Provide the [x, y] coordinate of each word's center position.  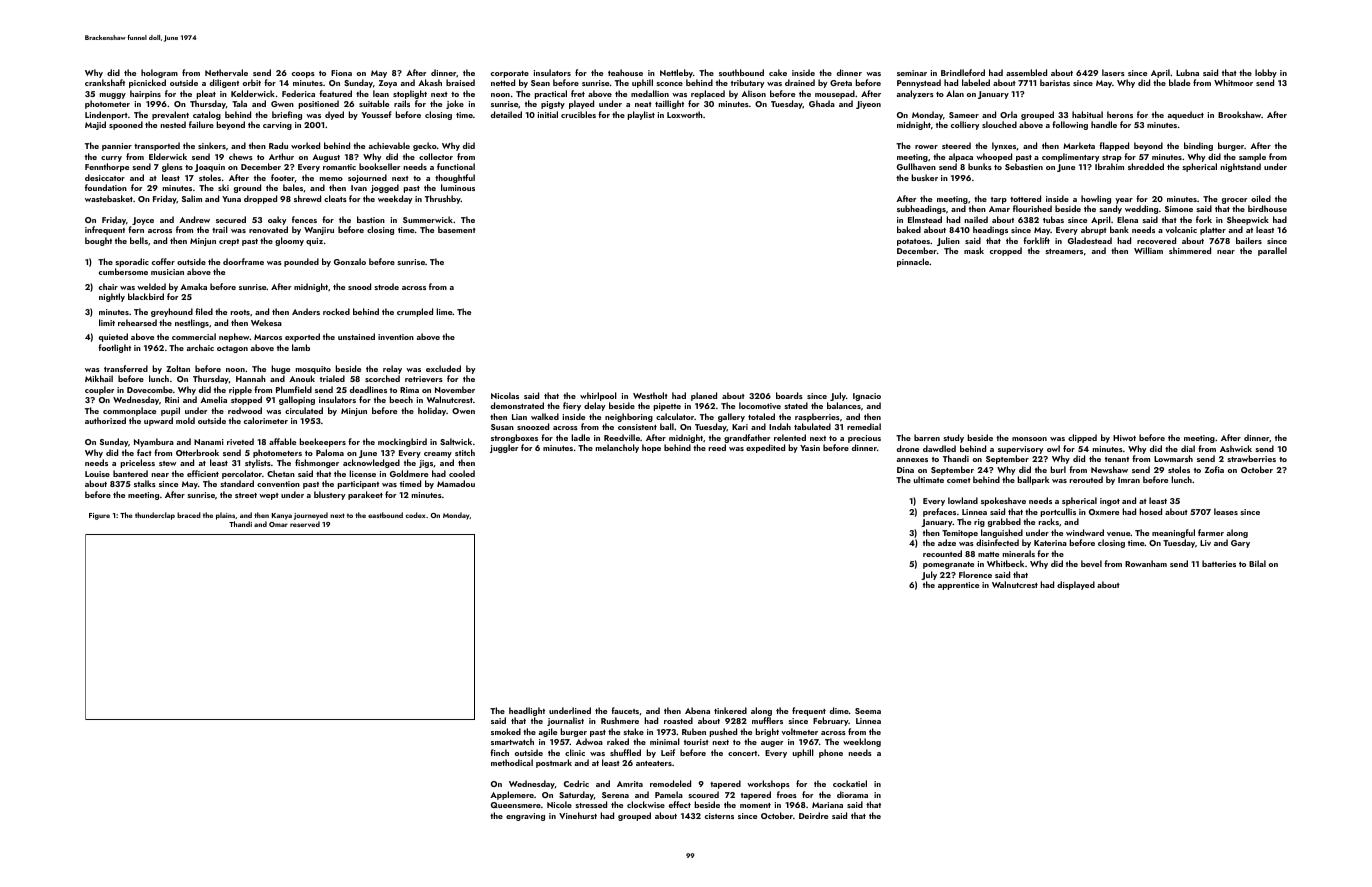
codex [415, 515]
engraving [525, 817]
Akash [430, 82]
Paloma [330, 452]
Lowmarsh [1173, 458]
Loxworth [685, 114]
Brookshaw [1239, 114]
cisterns [719, 816]
